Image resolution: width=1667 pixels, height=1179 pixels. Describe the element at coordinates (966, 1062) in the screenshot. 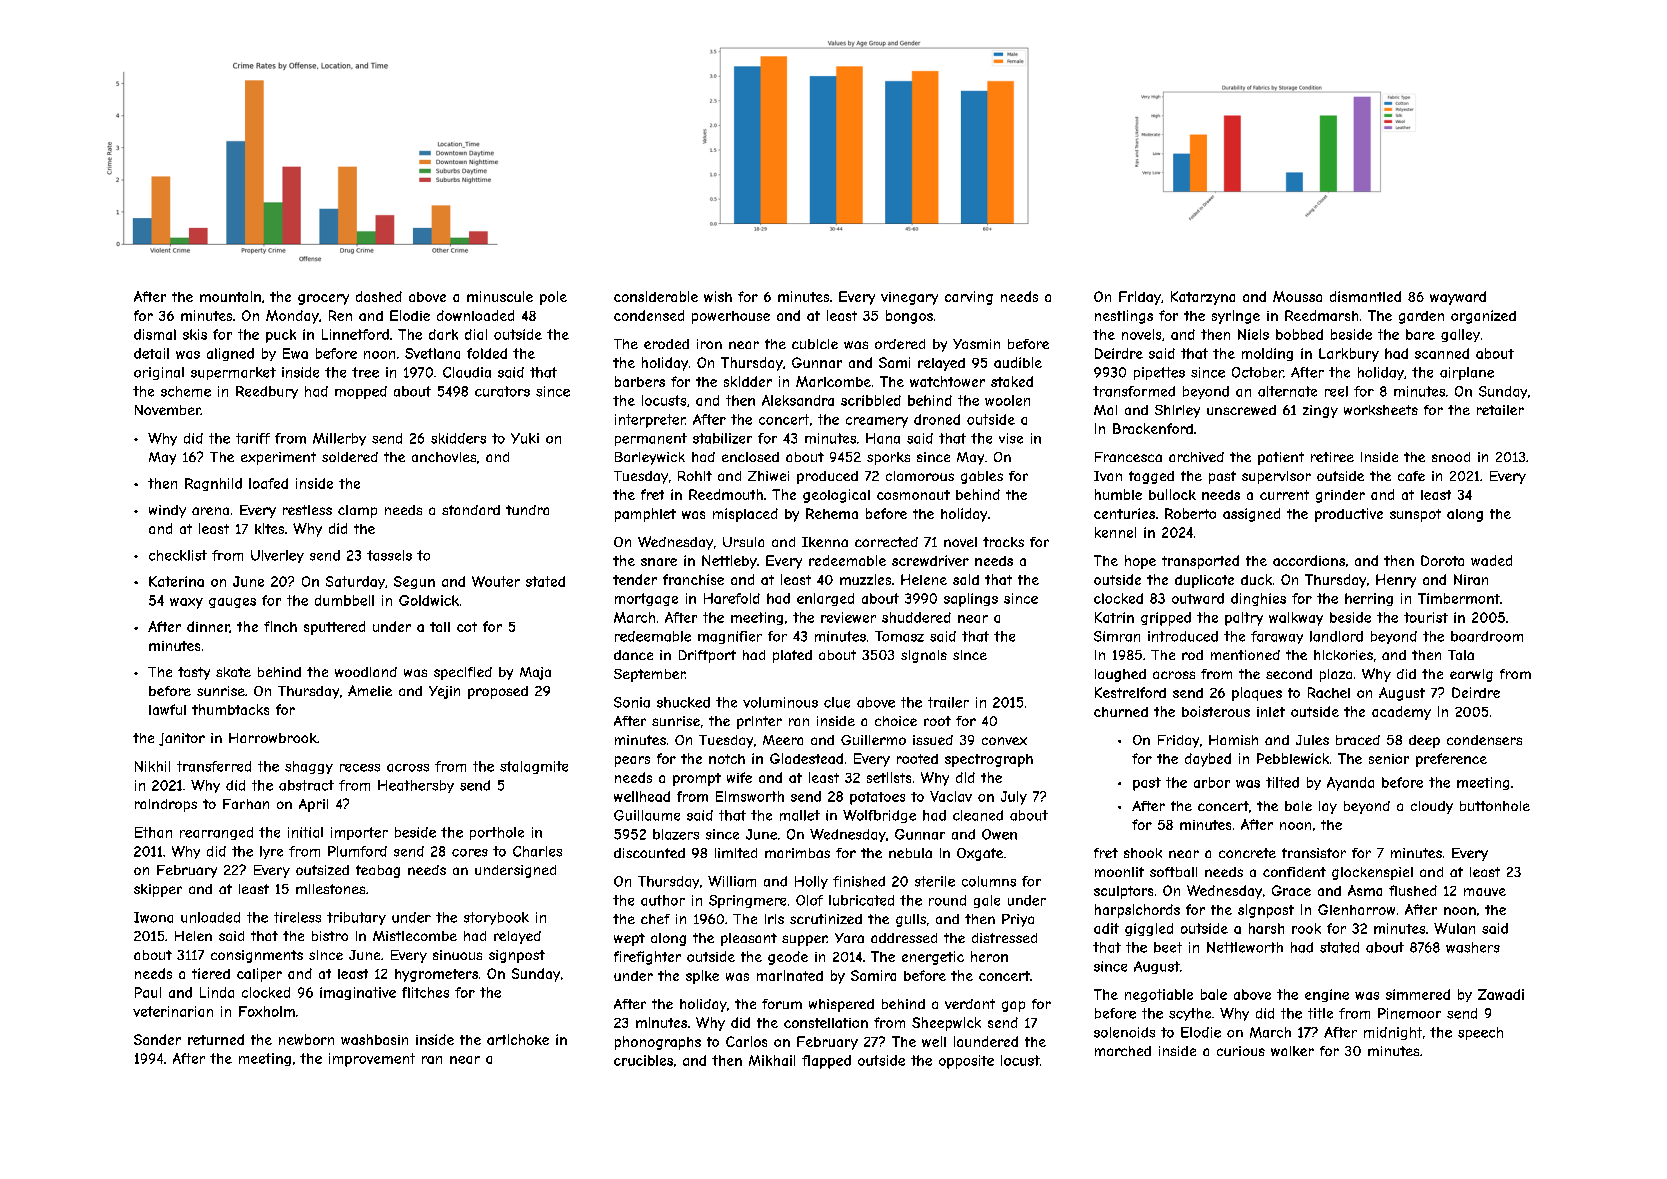

I see `opposite` at that location.
